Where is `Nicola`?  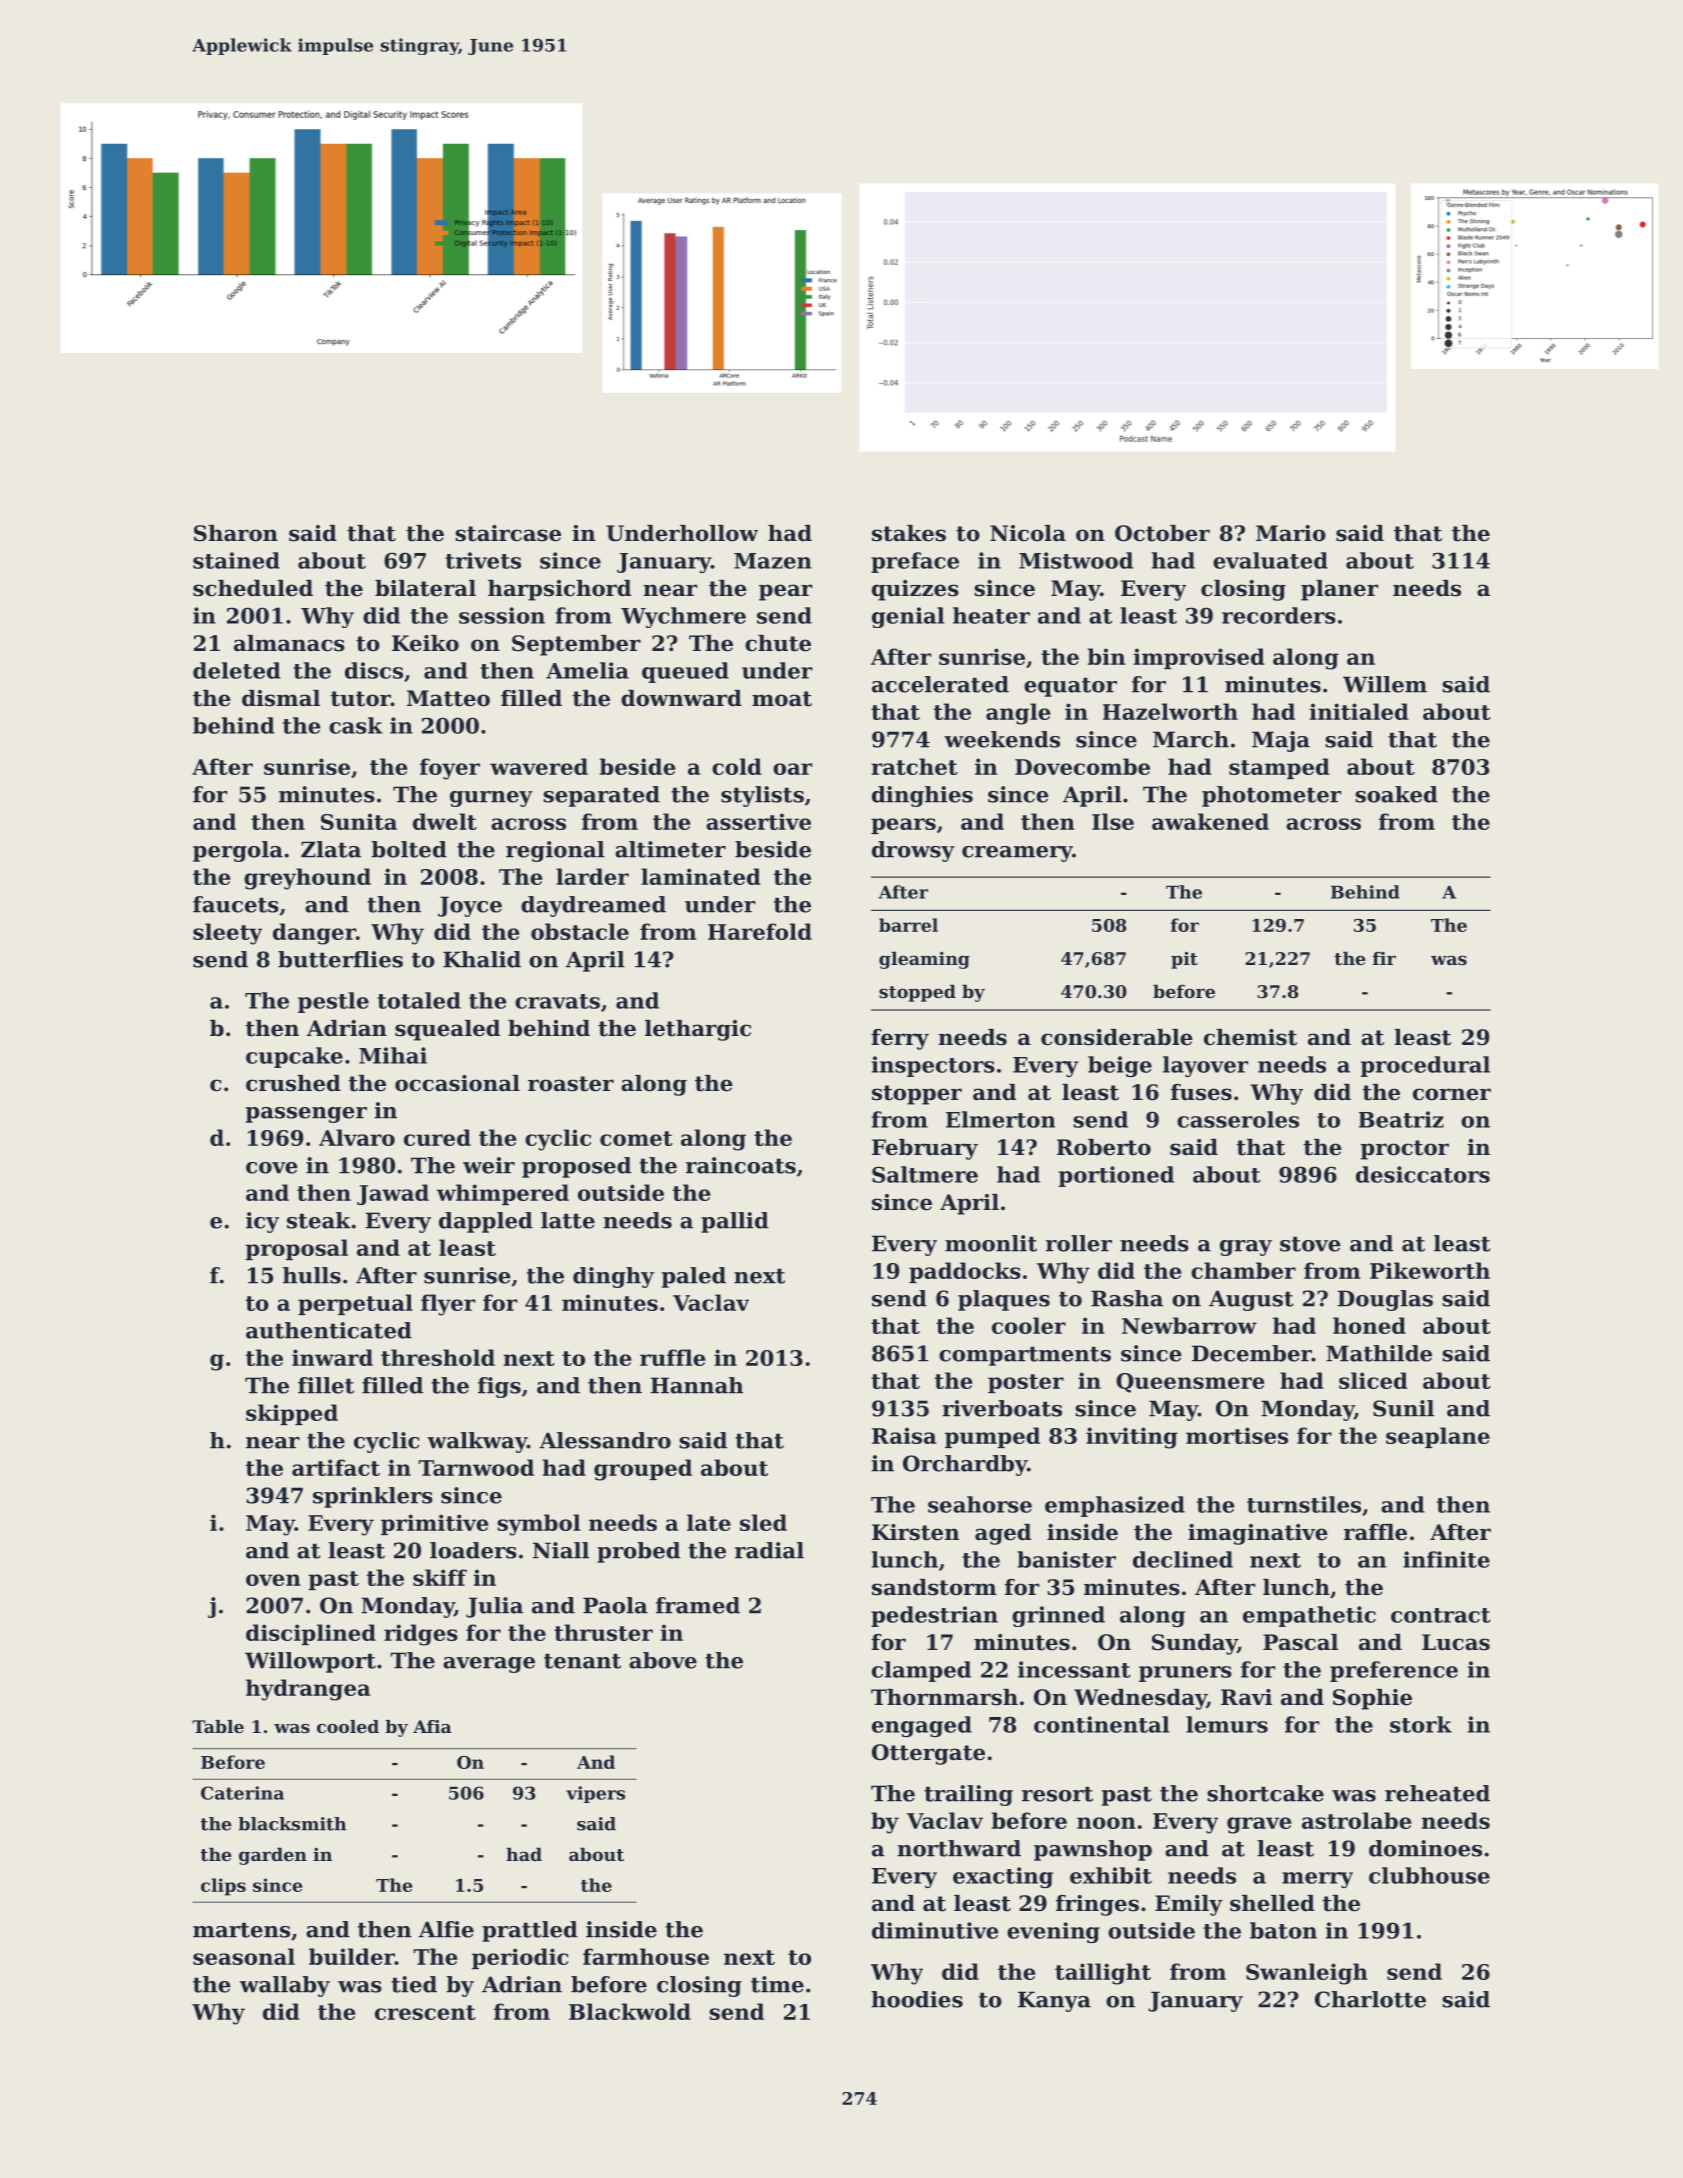
Nicola is located at coordinates (1028, 533).
